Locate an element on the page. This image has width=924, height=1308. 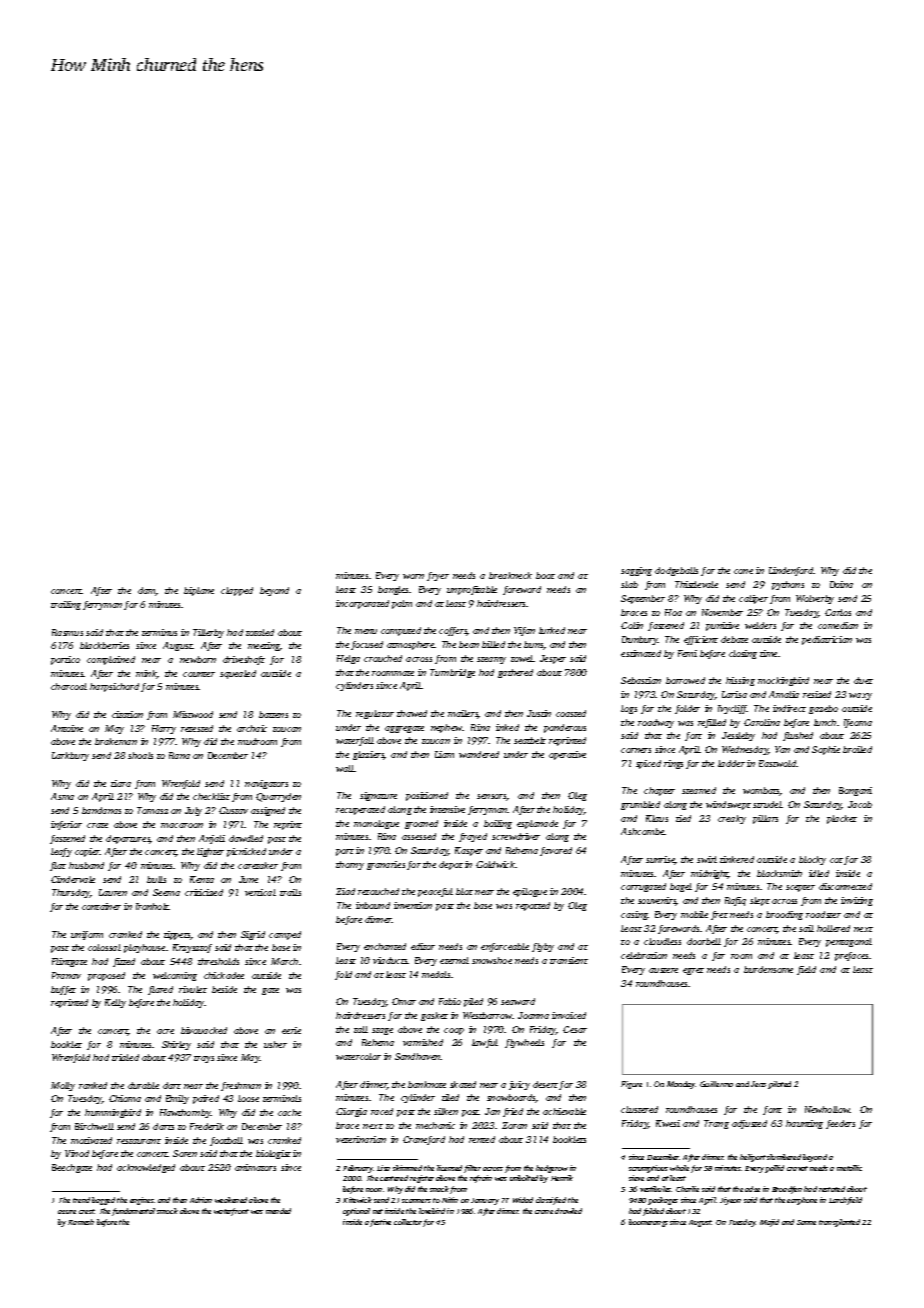
biplane is located at coordinates (199, 591).
